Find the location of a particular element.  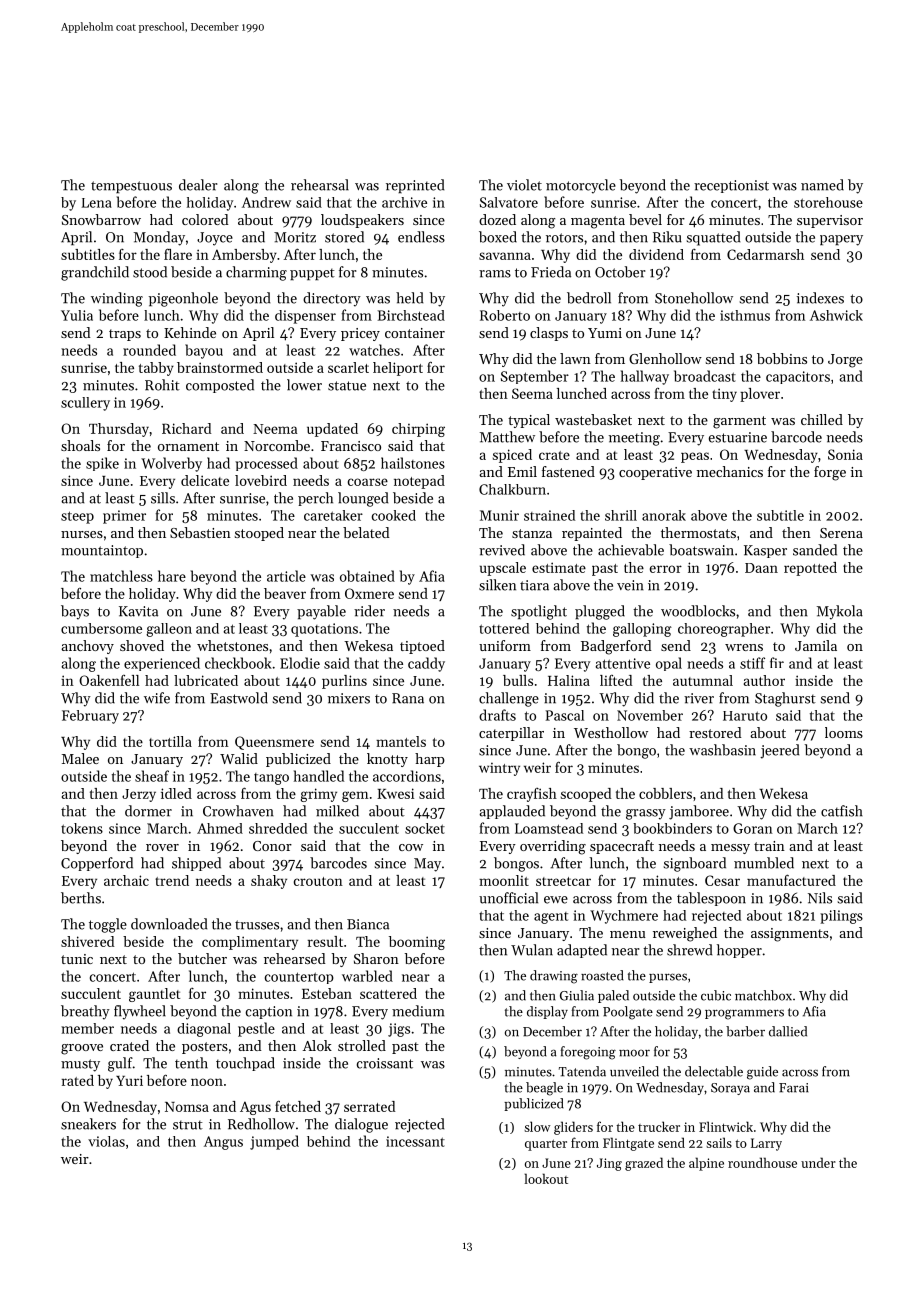

scullery is located at coordinates (85, 404).
